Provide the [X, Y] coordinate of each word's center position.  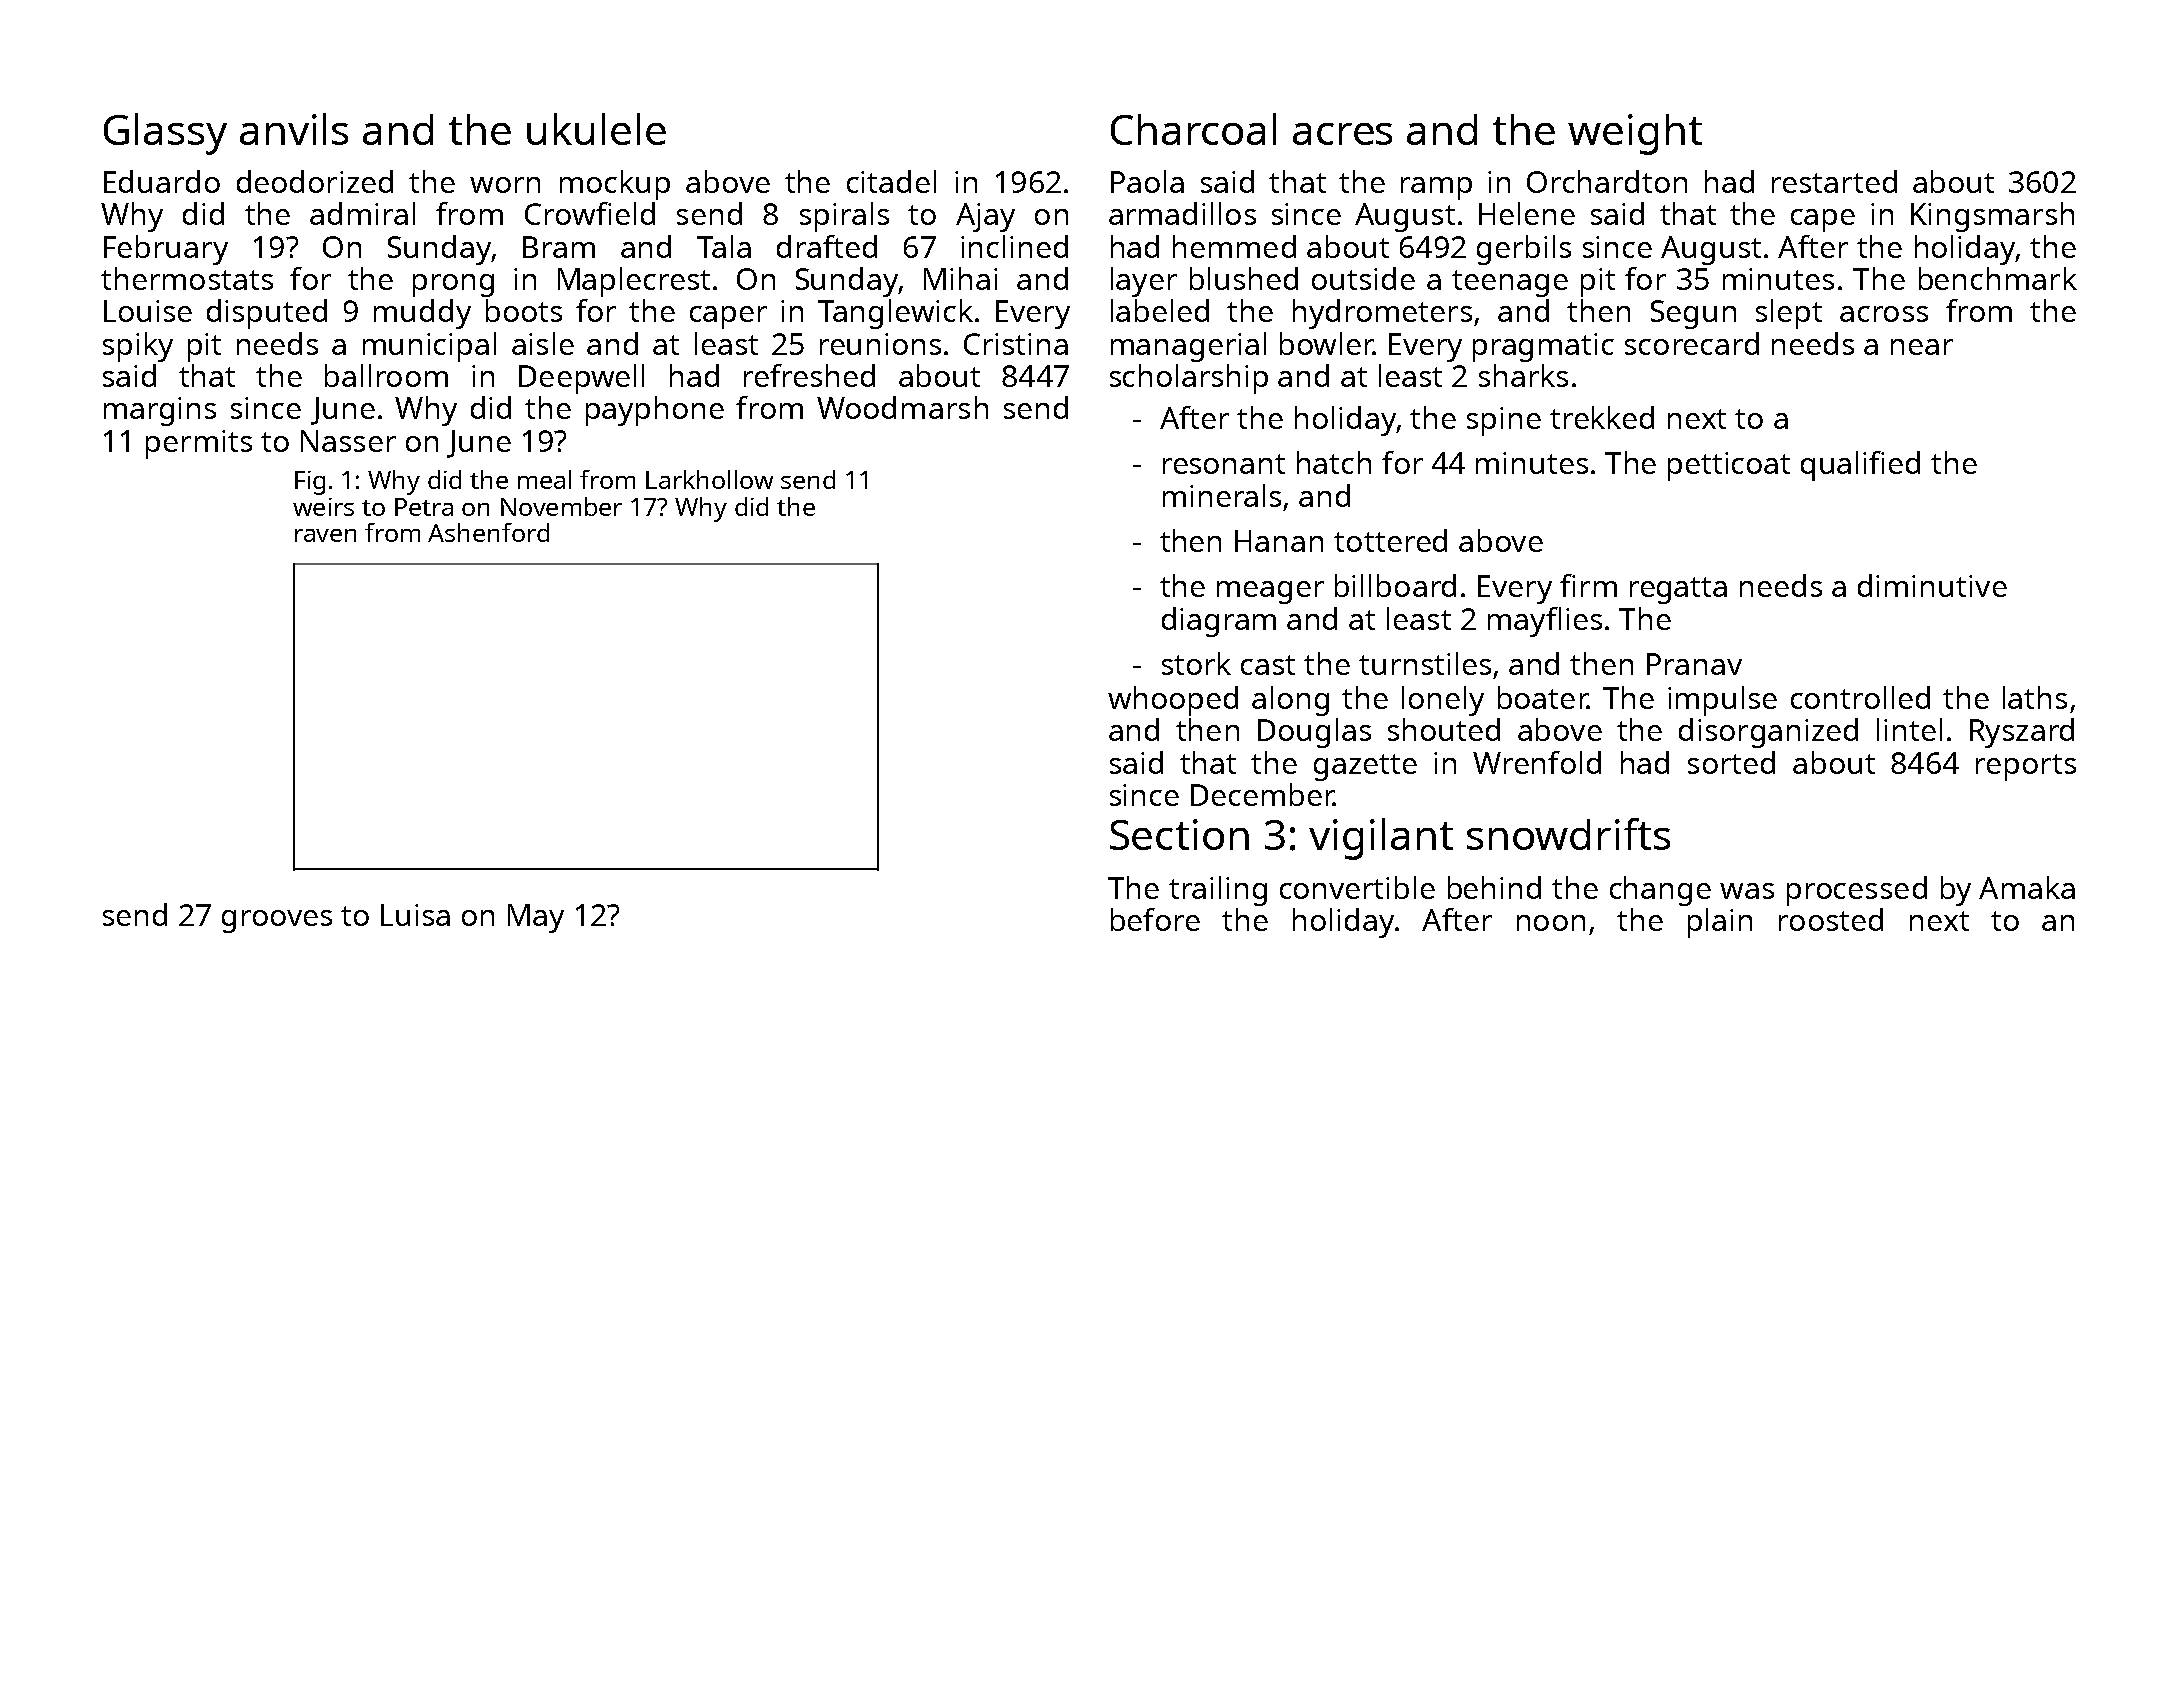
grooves [277, 921]
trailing [1218, 891]
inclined [1014, 246]
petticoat [1729, 466]
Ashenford [488, 532]
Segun [1693, 314]
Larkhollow [709, 479]
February [166, 250]
